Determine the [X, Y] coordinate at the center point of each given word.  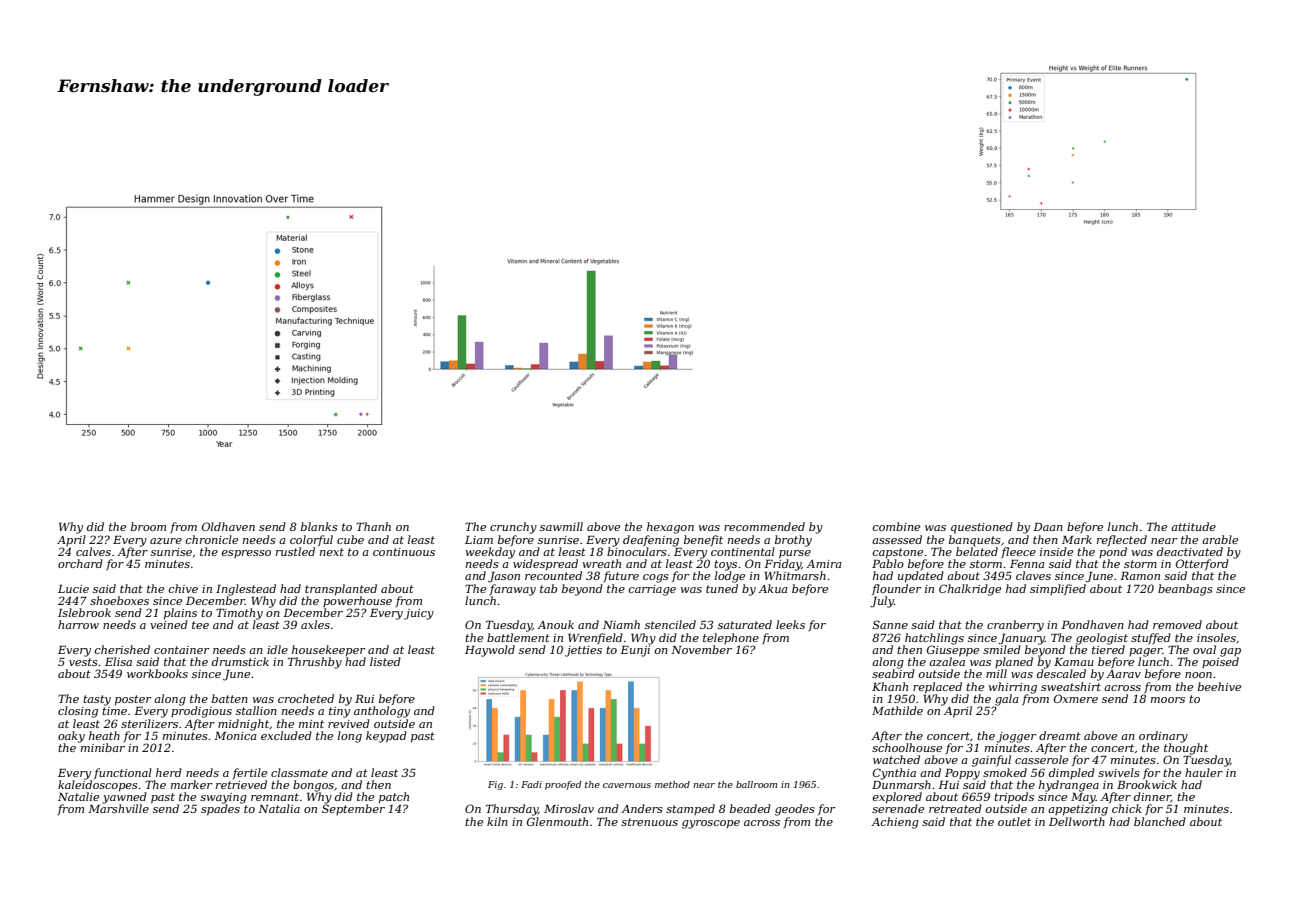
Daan [1048, 527]
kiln [497, 821]
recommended [764, 526]
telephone [731, 638]
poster [133, 700]
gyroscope [711, 824]
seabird [893, 673]
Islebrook [84, 612]
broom [148, 526]
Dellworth [1077, 821]
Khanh [890, 686]
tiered [1108, 649]
